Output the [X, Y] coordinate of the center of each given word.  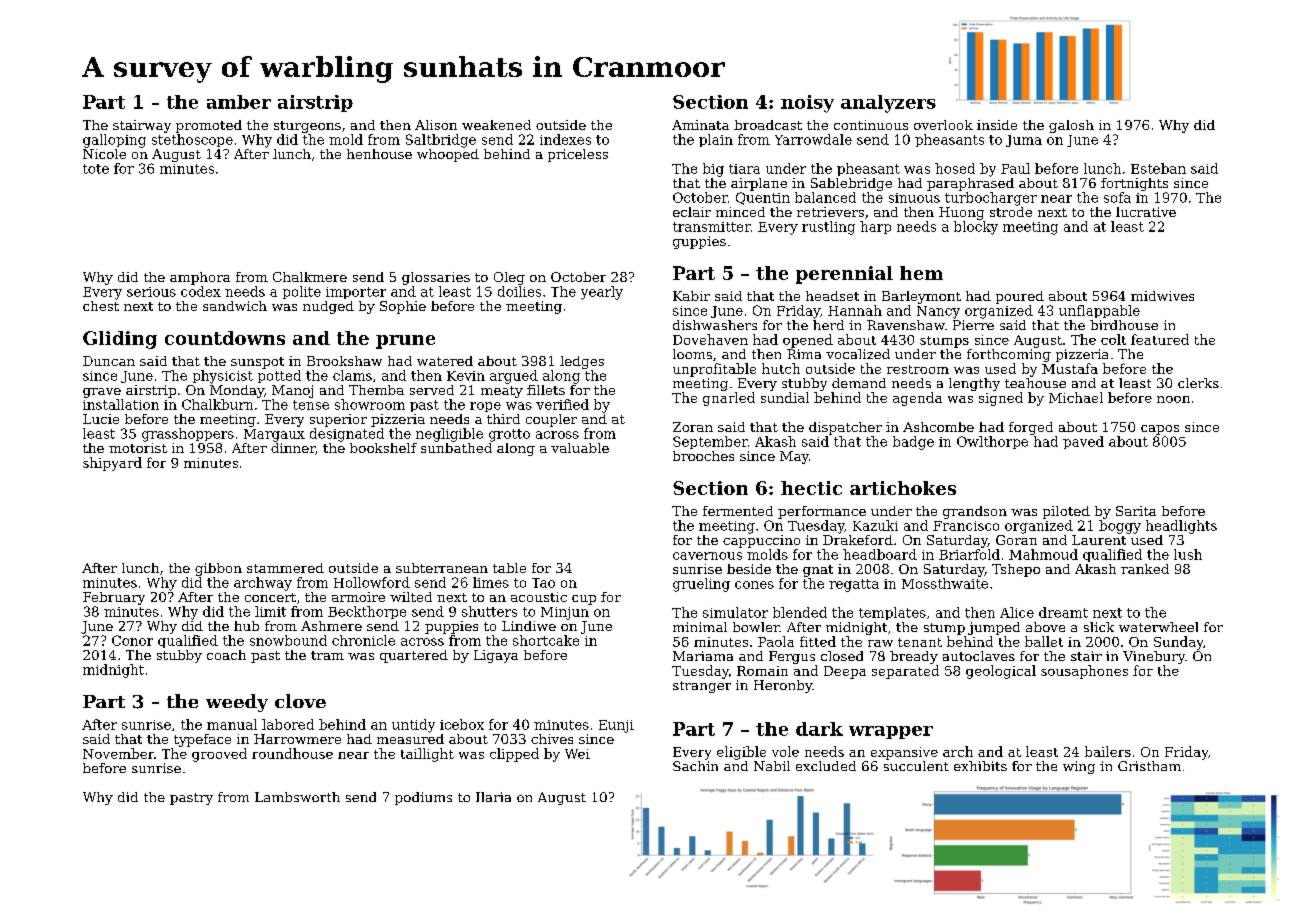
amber [239, 102]
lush [1188, 554]
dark [819, 729]
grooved [219, 755]
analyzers [888, 104]
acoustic [539, 597]
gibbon [218, 569]
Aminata [700, 125]
